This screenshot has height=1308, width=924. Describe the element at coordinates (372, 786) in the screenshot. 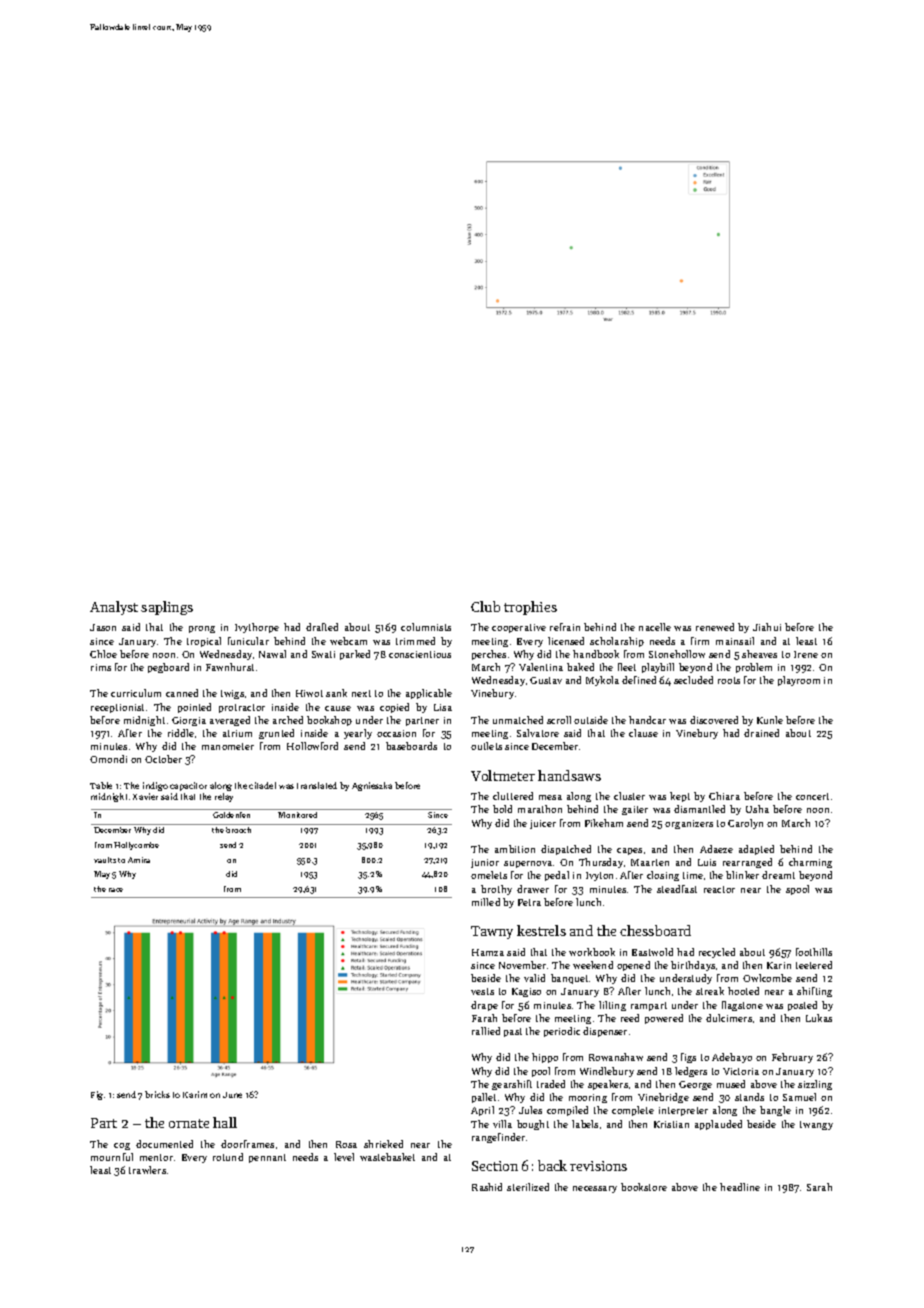

I see `Agnieszka` at that location.
